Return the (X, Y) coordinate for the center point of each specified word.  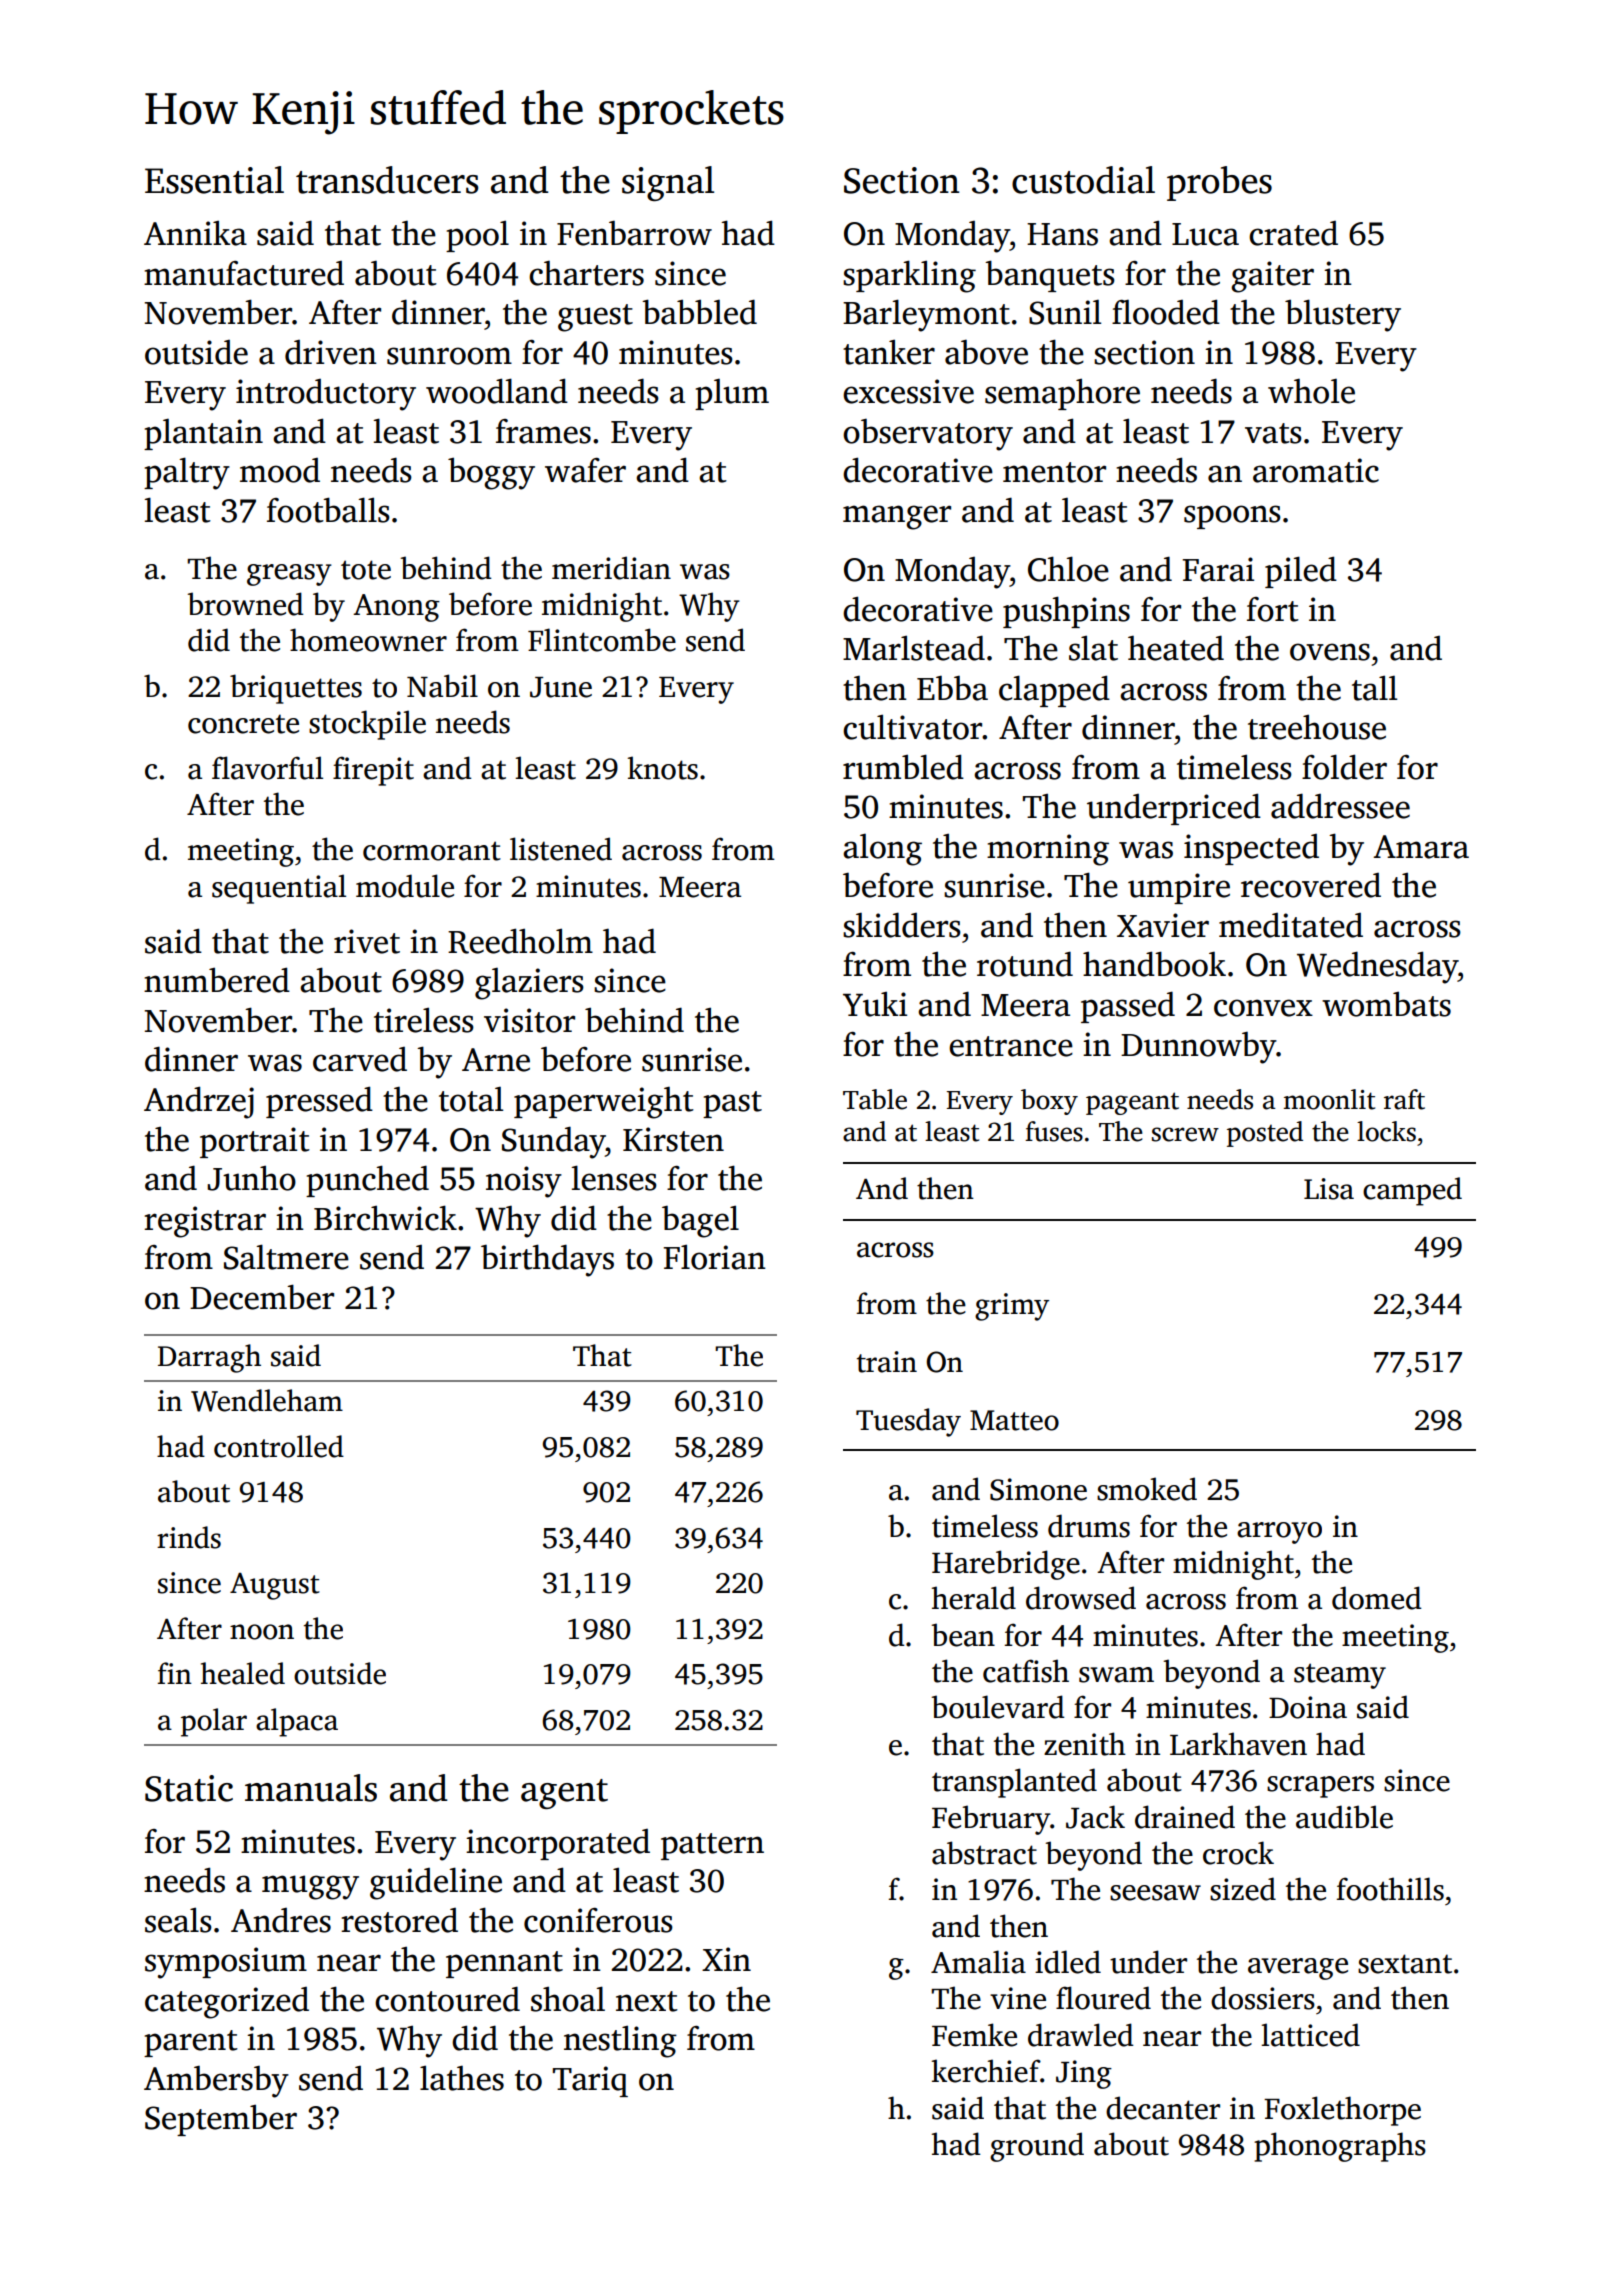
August (275, 1586)
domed (1377, 1598)
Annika (195, 233)
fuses (1054, 1131)
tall (1374, 688)
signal (668, 183)
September (221, 2120)
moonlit (1329, 1099)
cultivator (912, 727)
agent (564, 1794)
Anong (396, 608)
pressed (319, 1102)
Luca (1205, 234)
